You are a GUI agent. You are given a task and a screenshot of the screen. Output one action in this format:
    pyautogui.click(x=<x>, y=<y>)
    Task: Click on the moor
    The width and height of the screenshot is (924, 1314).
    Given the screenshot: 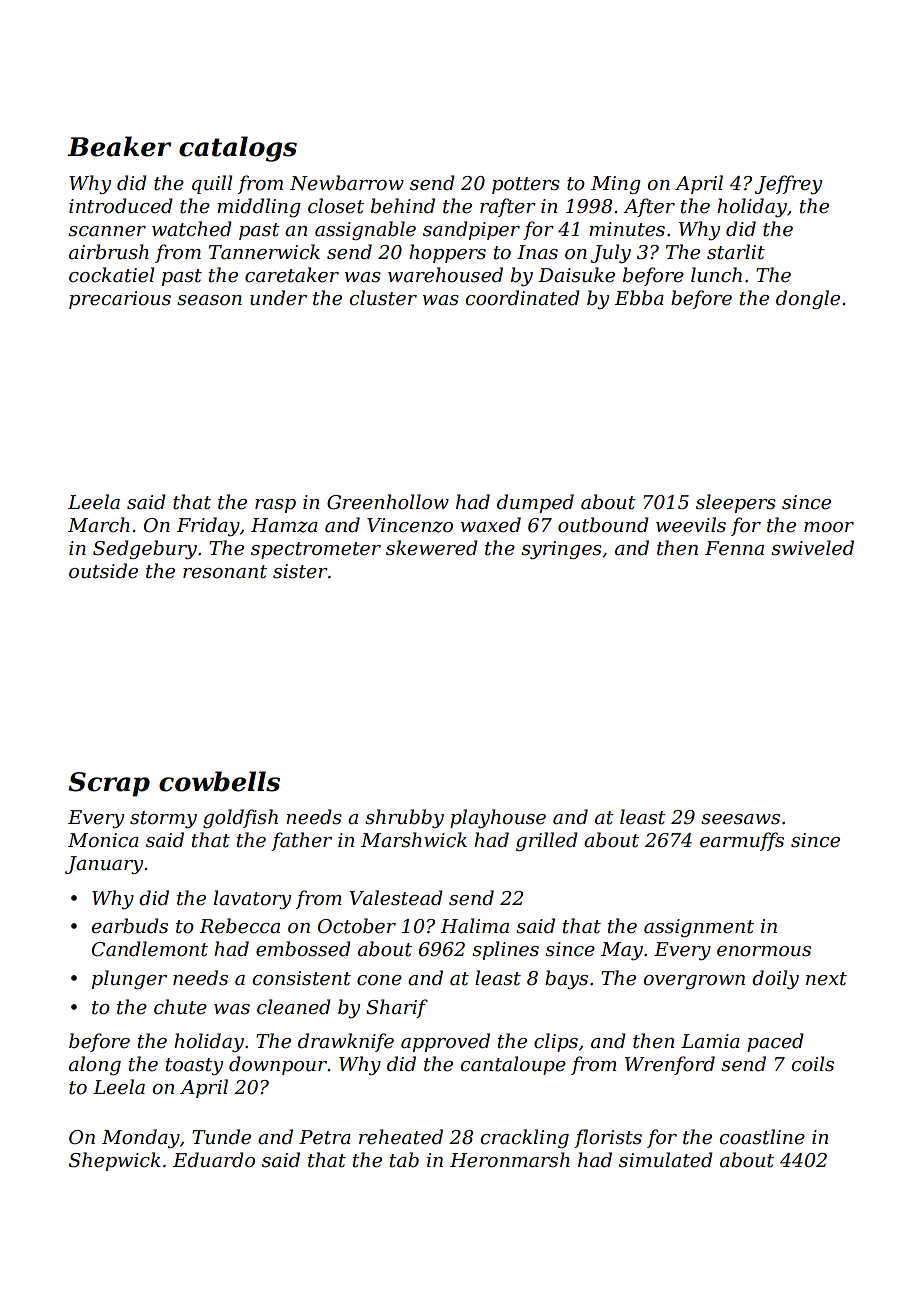 What is the action you would take?
    pyautogui.click(x=829, y=527)
